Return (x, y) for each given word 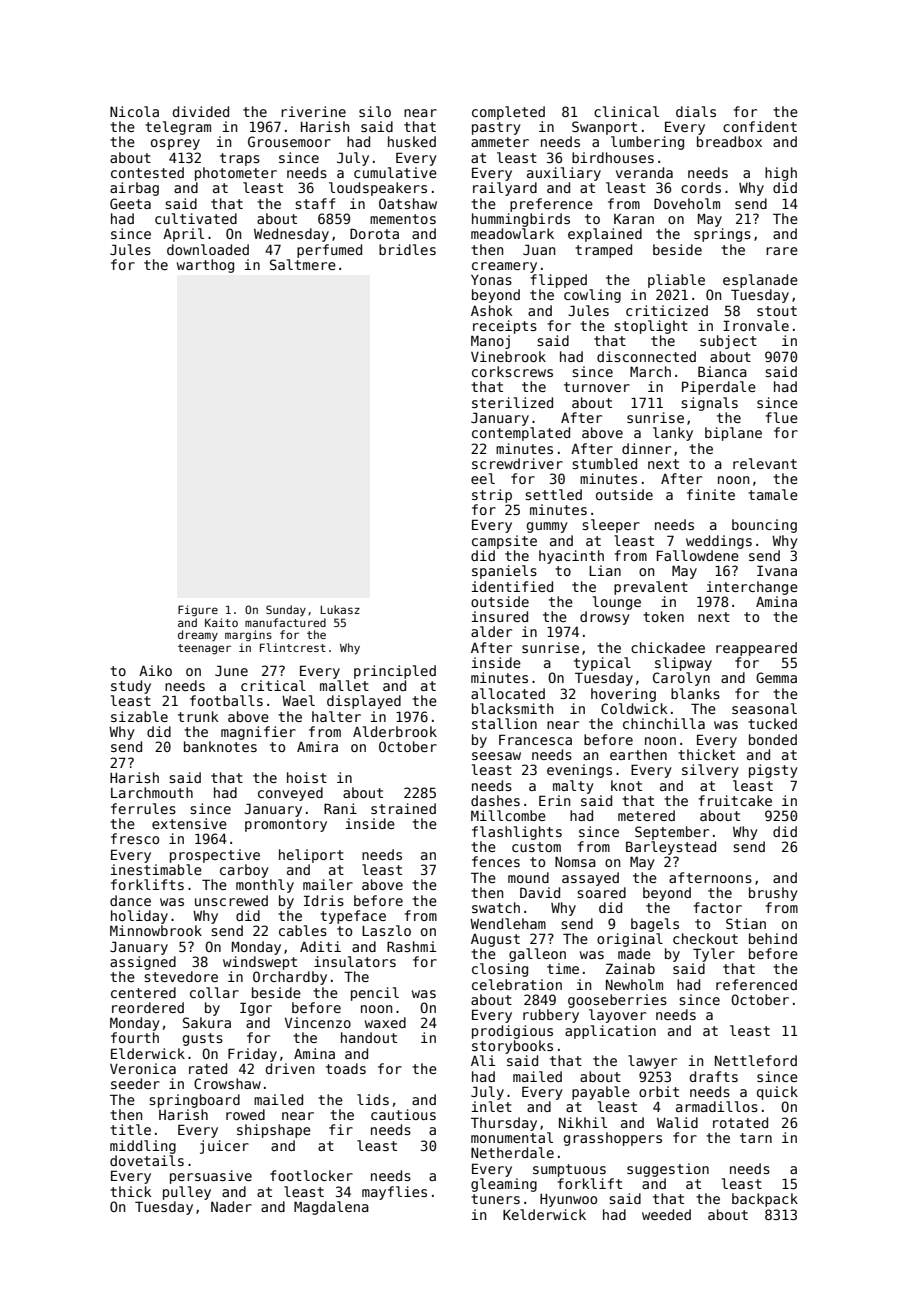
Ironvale (756, 325)
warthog (205, 266)
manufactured (285, 622)
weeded (666, 1214)
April (183, 235)
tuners (495, 1199)
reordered (148, 1007)
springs (722, 235)
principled (395, 672)
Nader (231, 1206)
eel (483, 478)
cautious (403, 1114)
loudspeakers (378, 189)
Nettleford (756, 1060)
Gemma (776, 677)
